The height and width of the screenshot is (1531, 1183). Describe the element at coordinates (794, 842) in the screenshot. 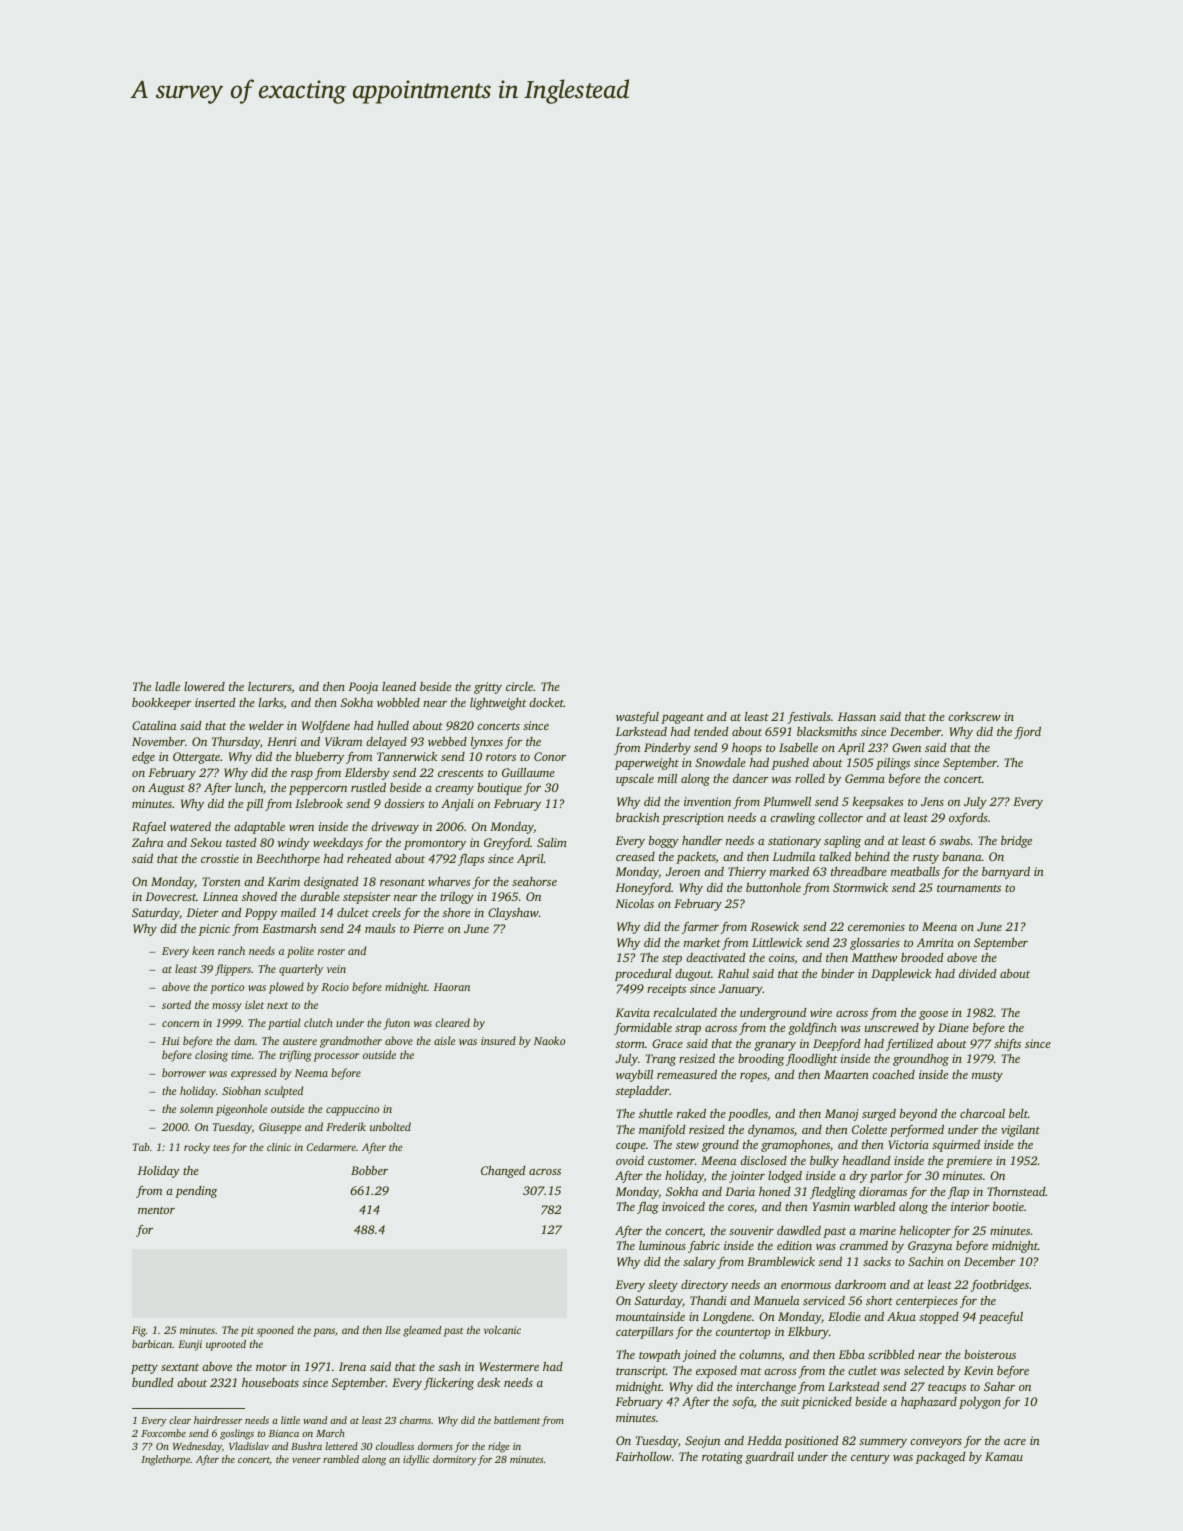

I see `stationary` at that location.
